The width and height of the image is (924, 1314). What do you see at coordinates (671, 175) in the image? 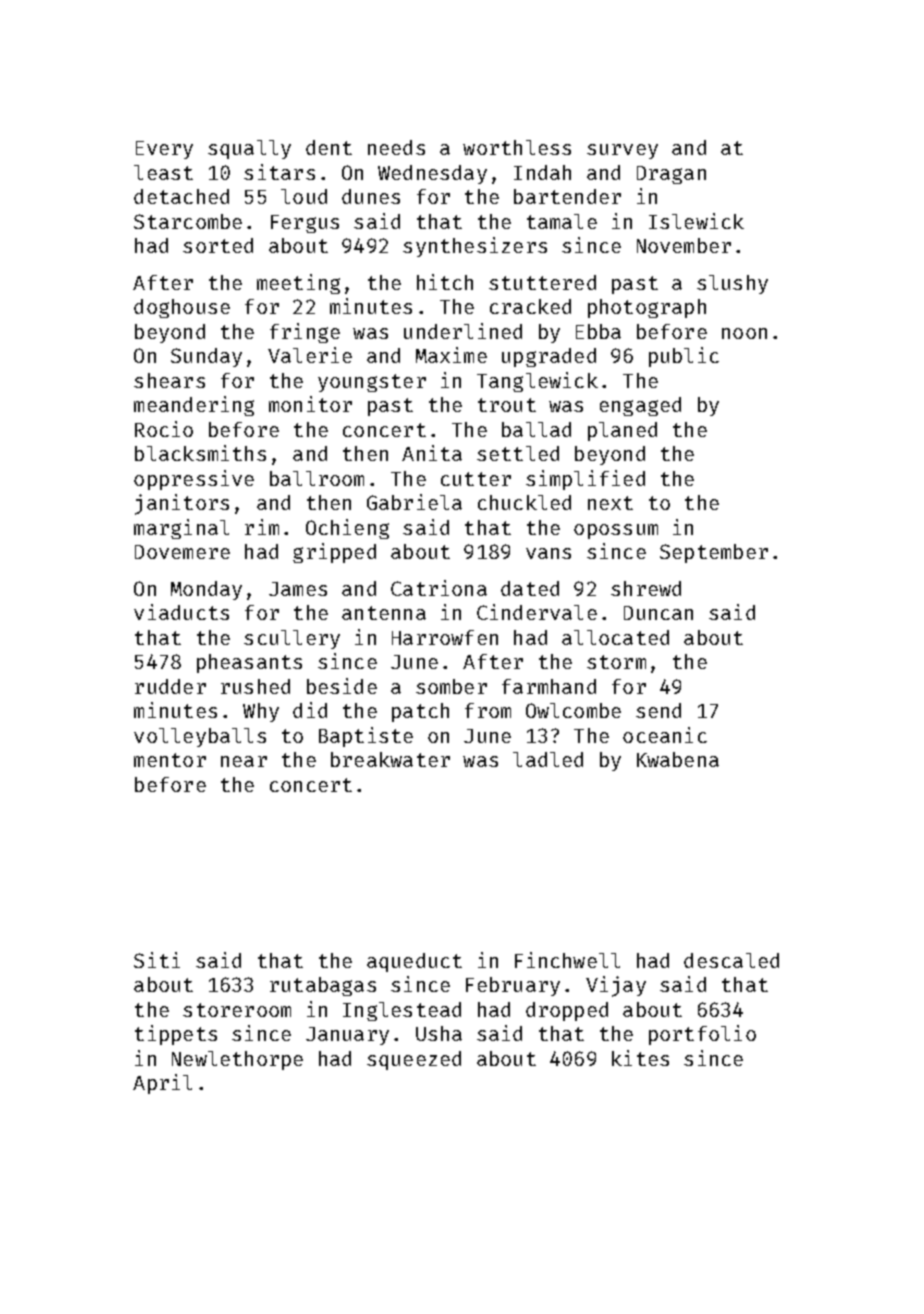
I see `Dragan` at bounding box center [671, 175].
